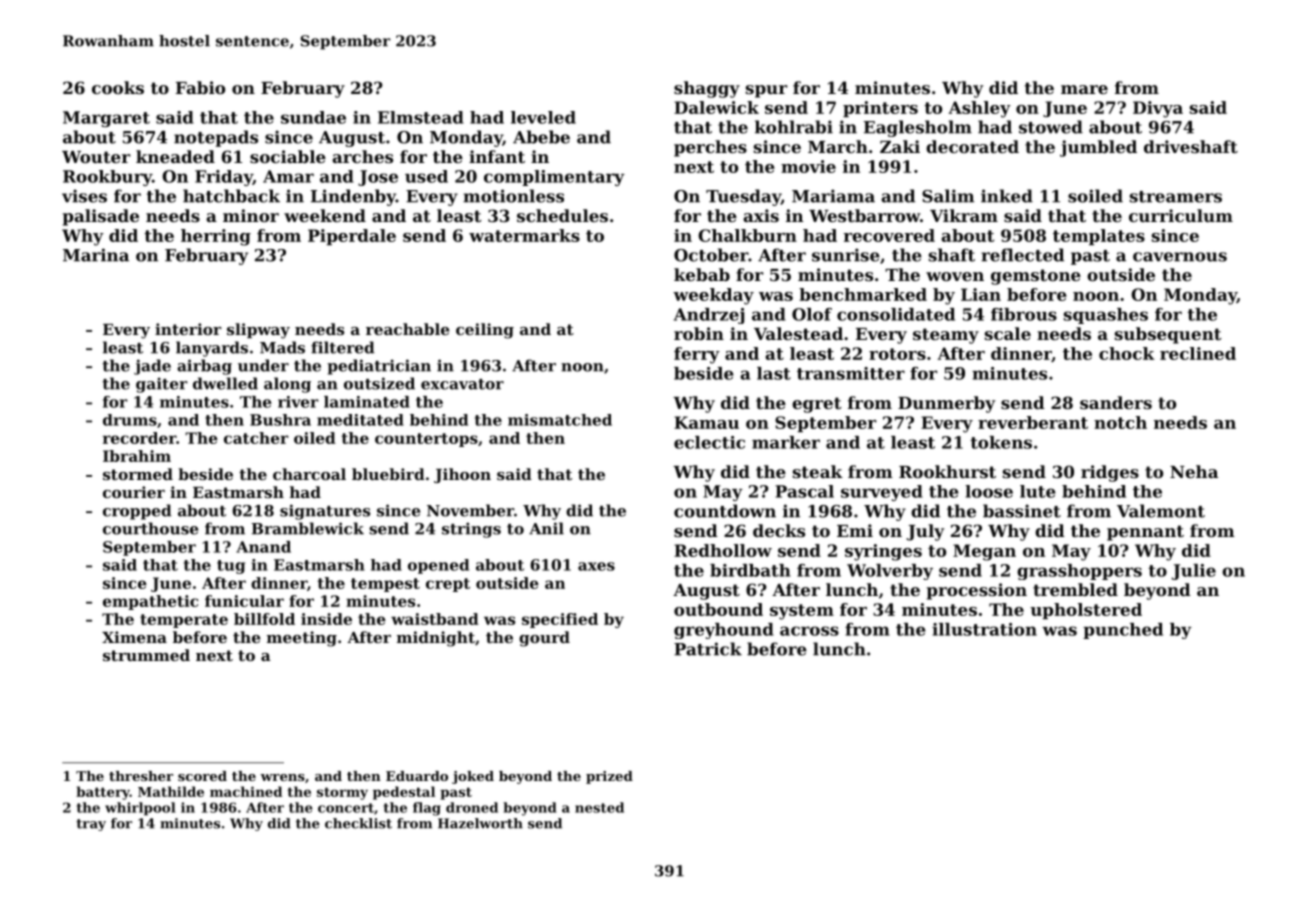 This screenshot has width=1308, height=924. Describe the element at coordinates (1036, 277) in the screenshot. I see `gemstone` at that location.
